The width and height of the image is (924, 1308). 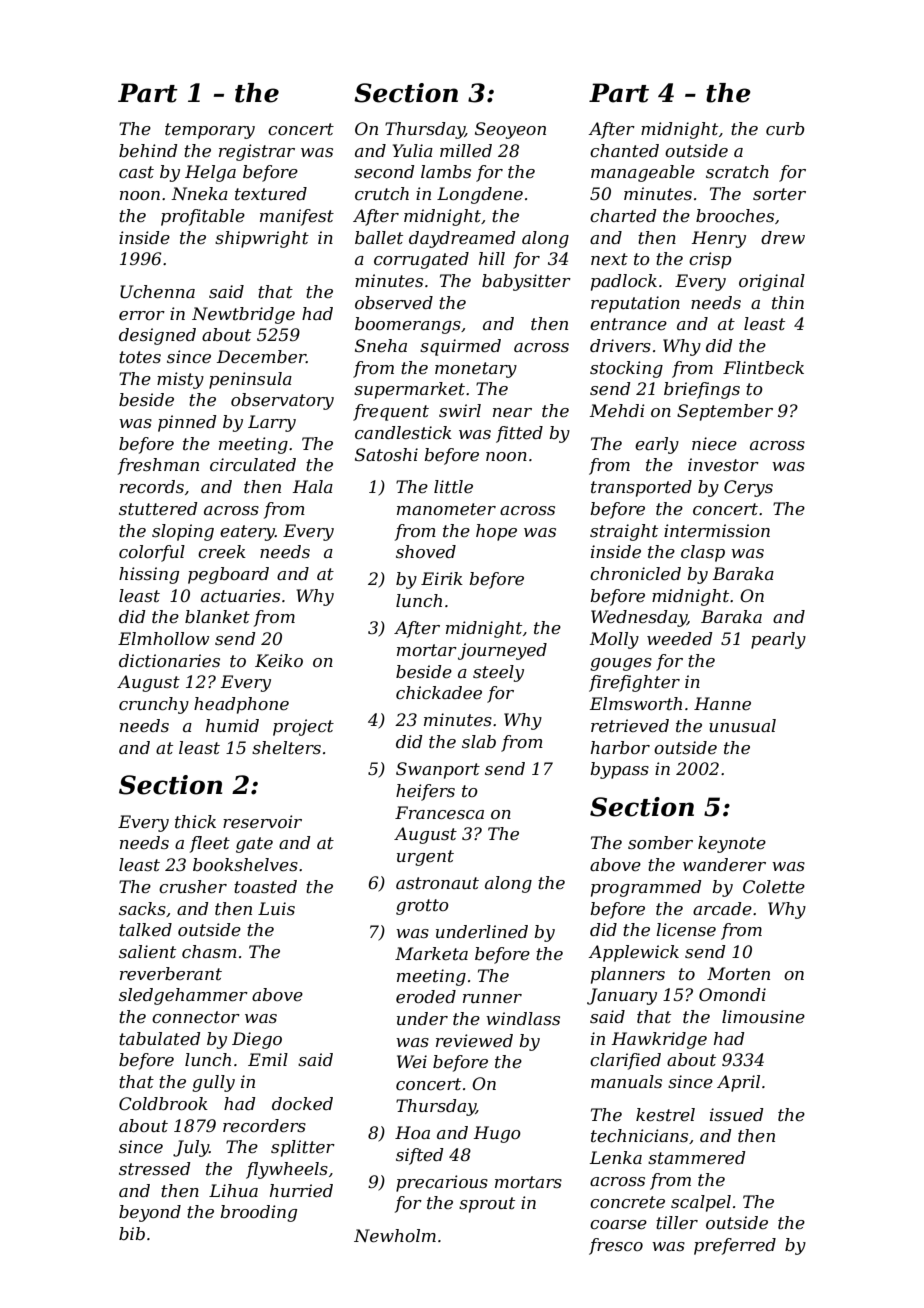 What do you see at coordinates (152, 486) in the image?
I see `records` at bounding box center [152, 486].
